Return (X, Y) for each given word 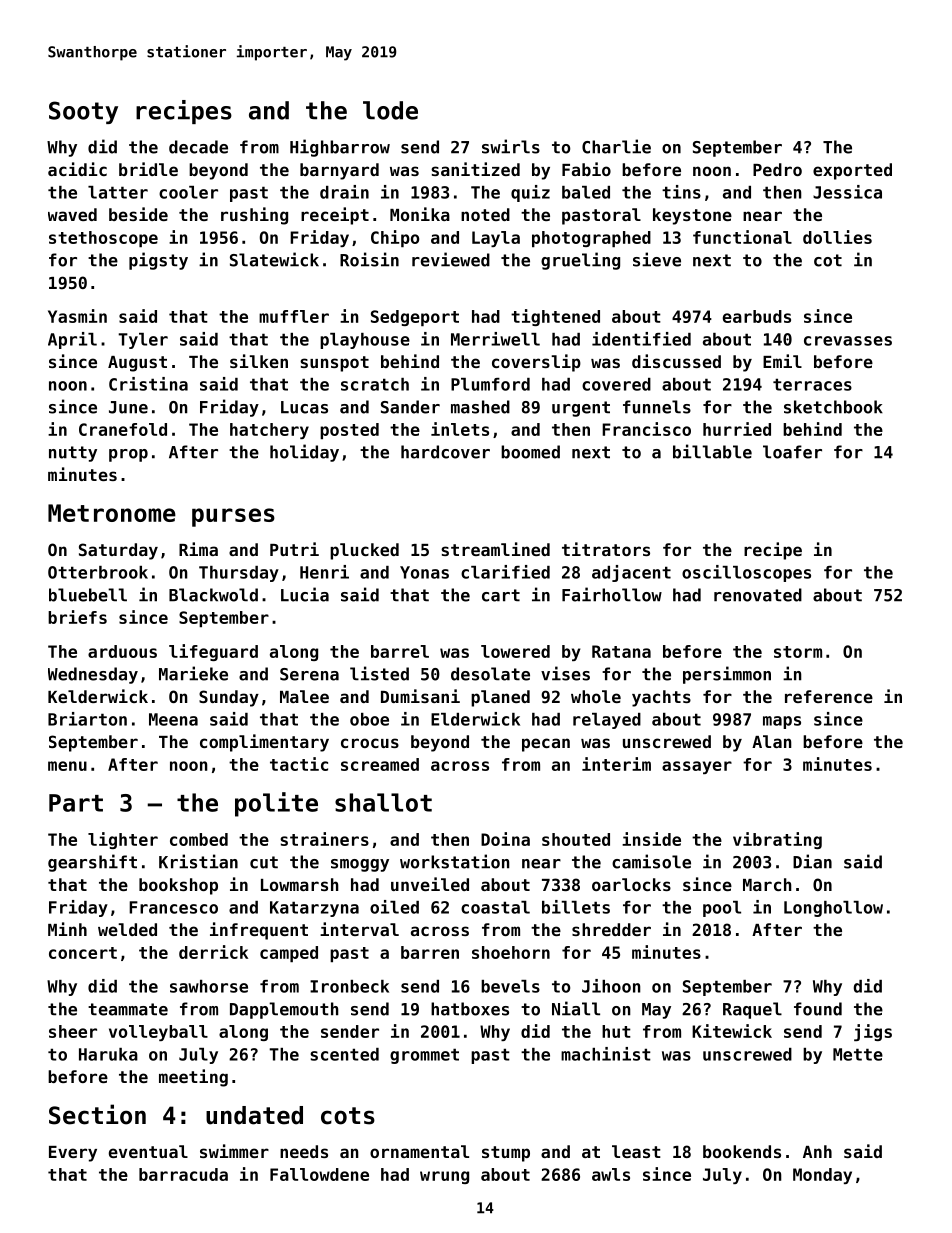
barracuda (183, 1174)
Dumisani (420, 696)
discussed (676, 361)
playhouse (365, 341)
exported (852, 171)
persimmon (727, 675)
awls (611, 1174)
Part (76, 803)
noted (485, 214)
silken (259, 361)
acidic (77, 169)
